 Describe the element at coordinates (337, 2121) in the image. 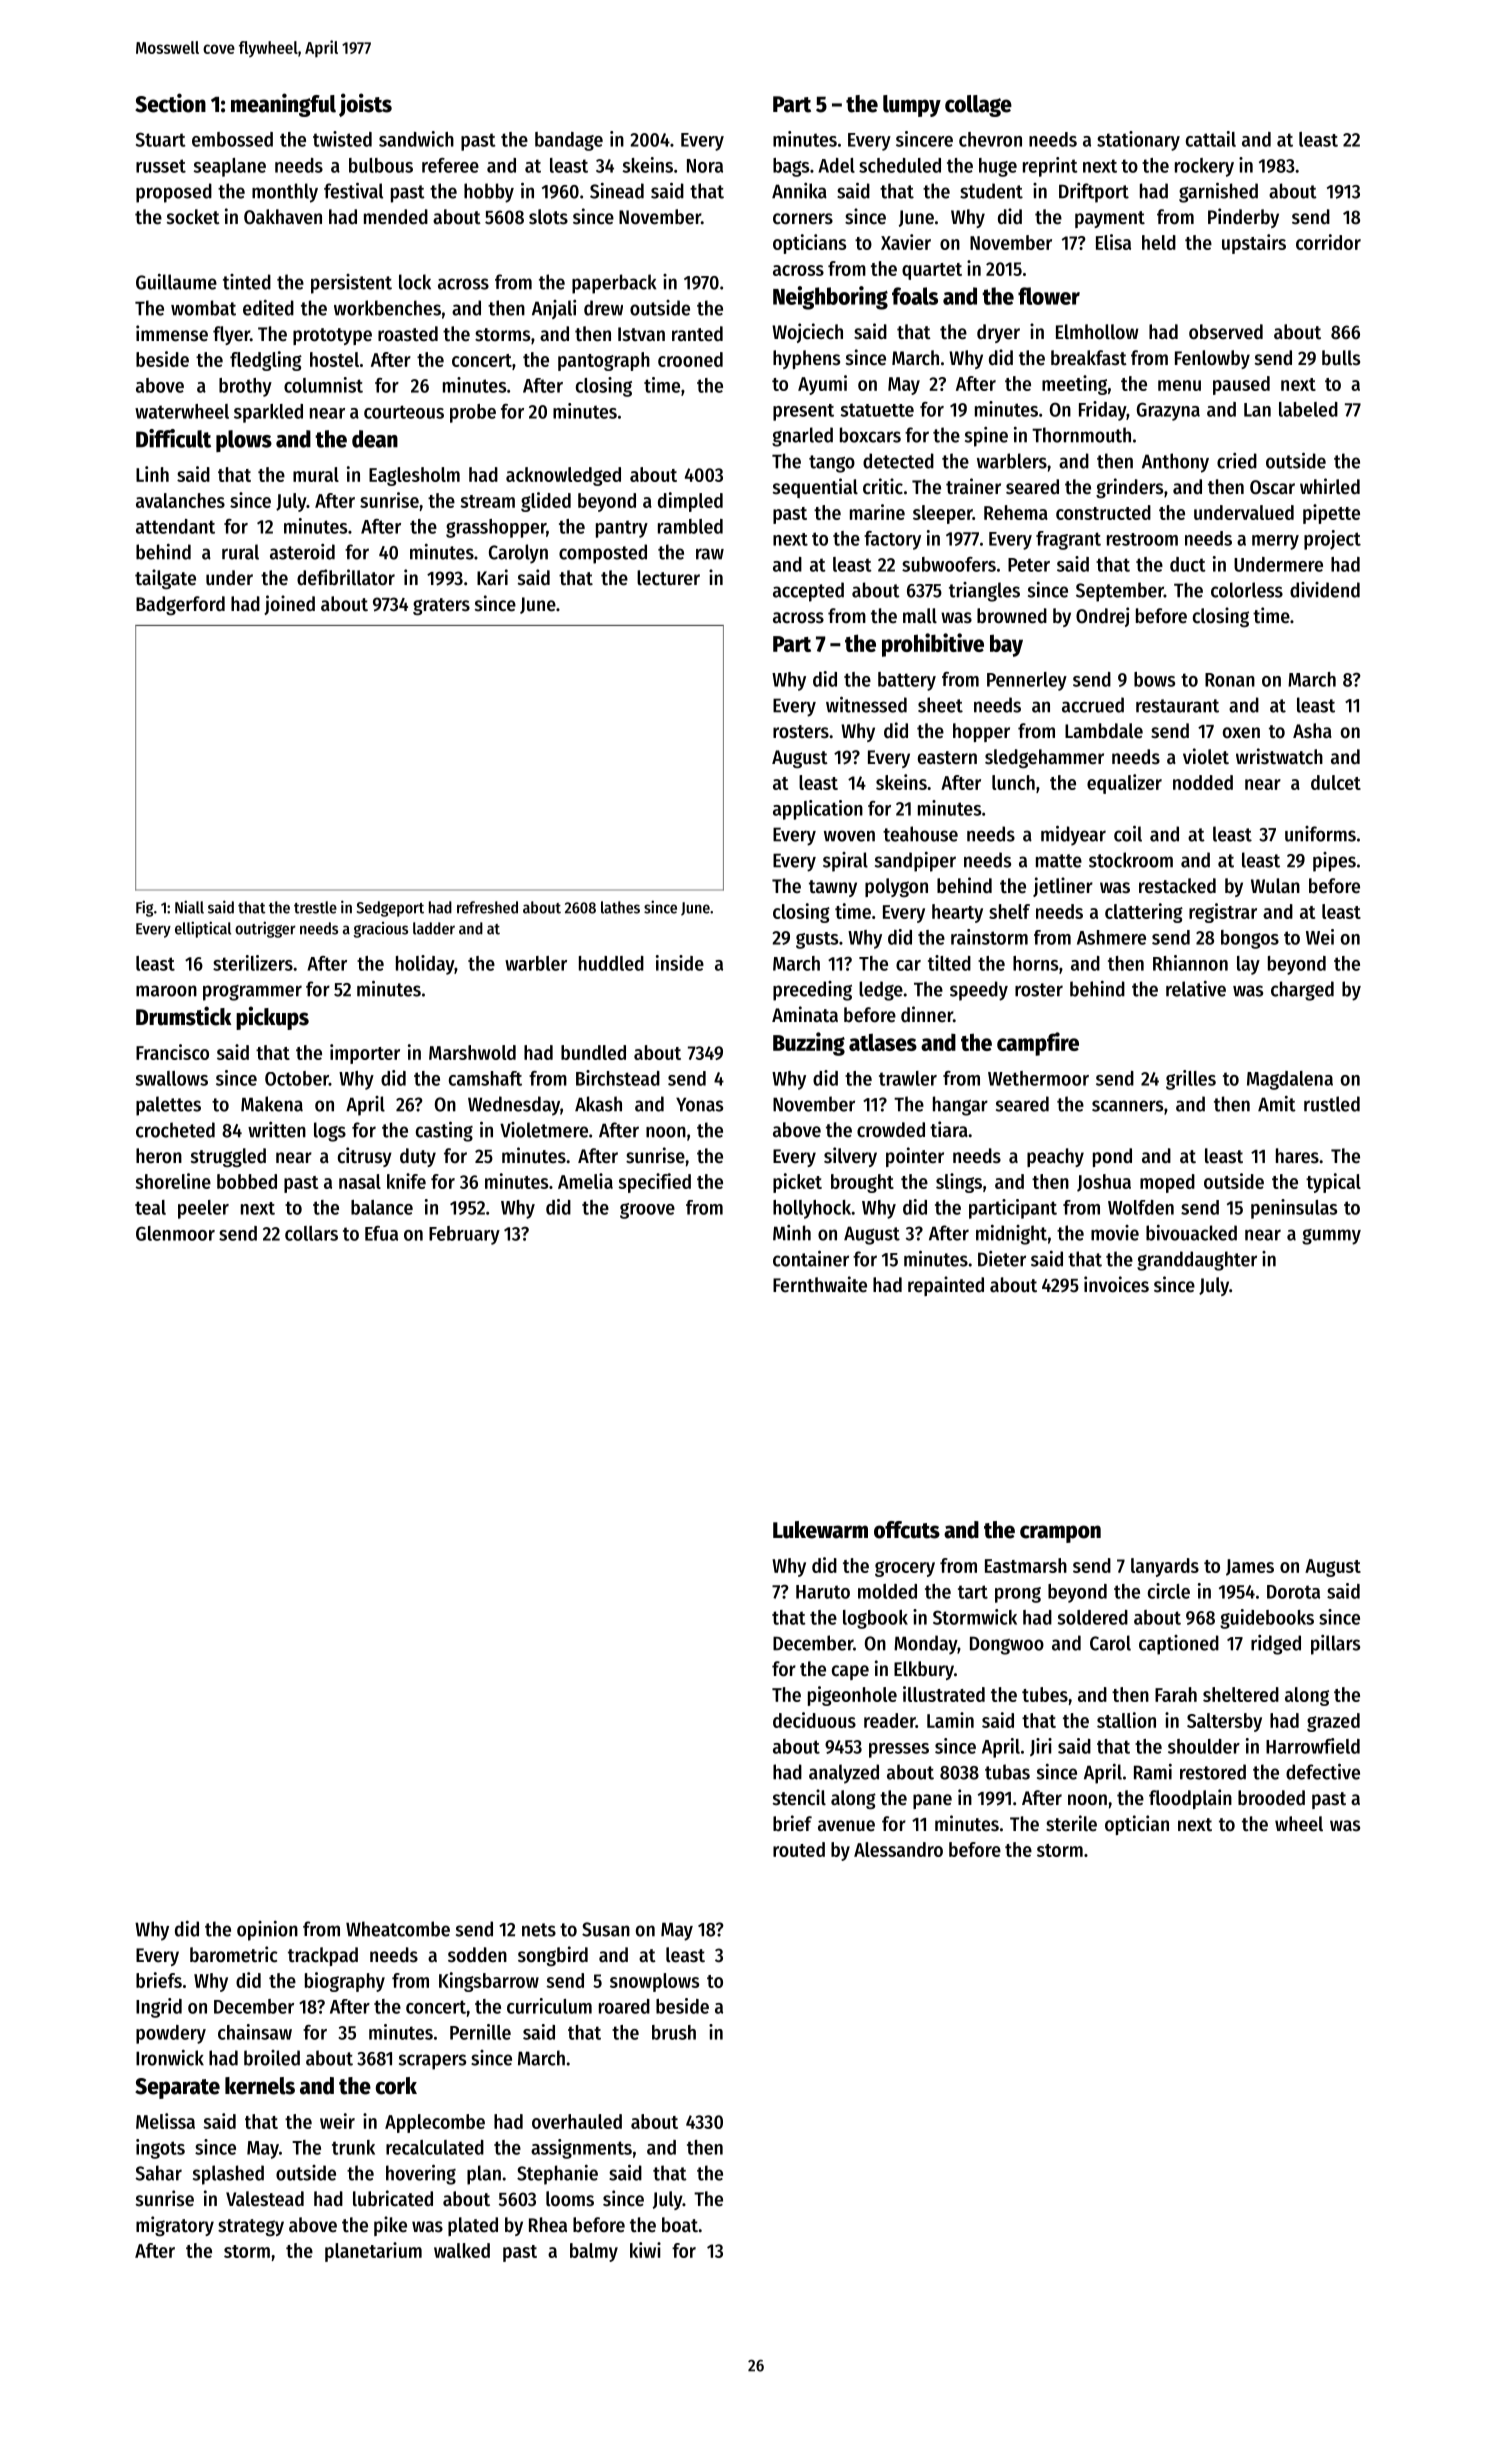

I see `weir` at that location.
